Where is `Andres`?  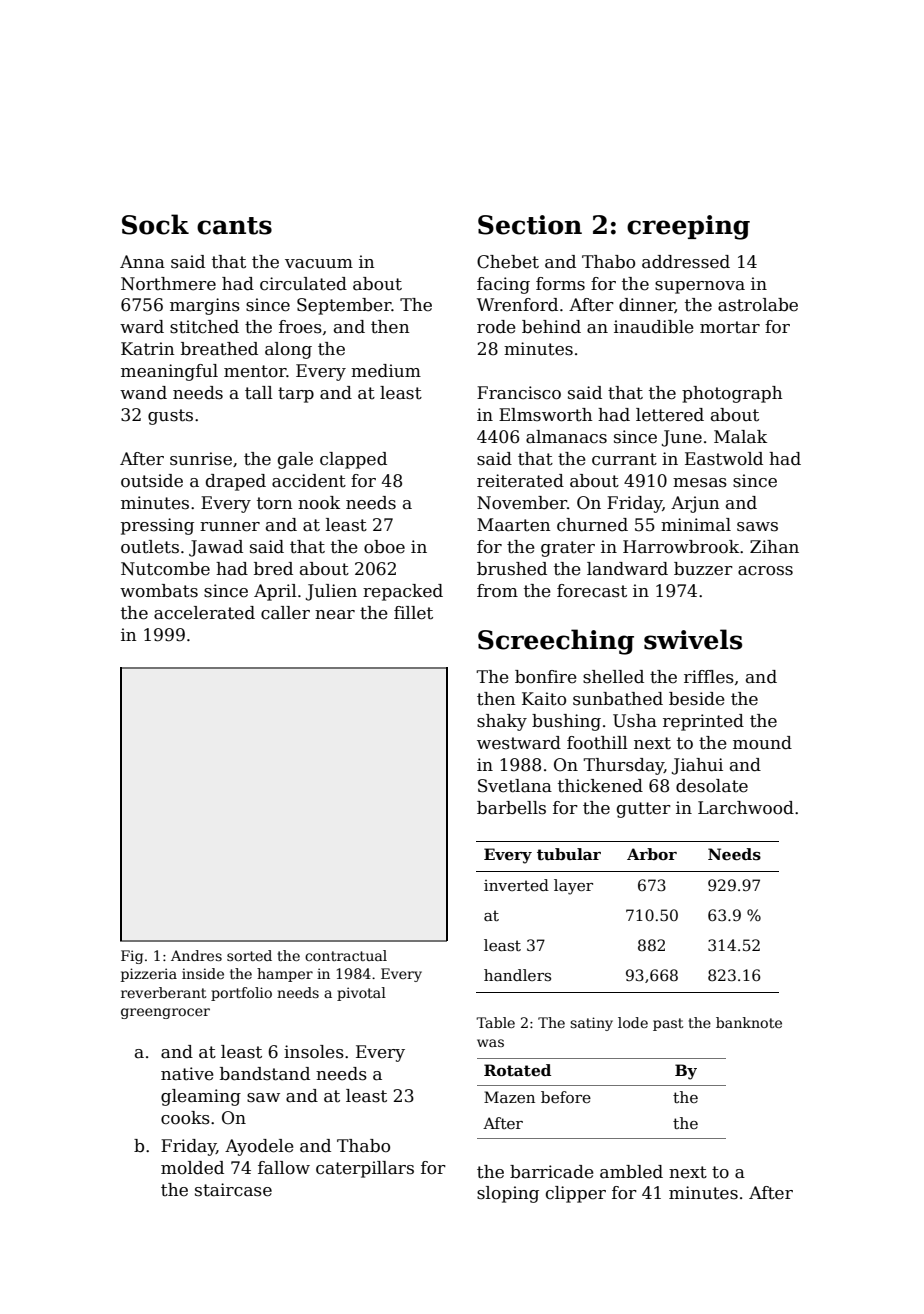 Andres is located at coordinates (196, 955).
